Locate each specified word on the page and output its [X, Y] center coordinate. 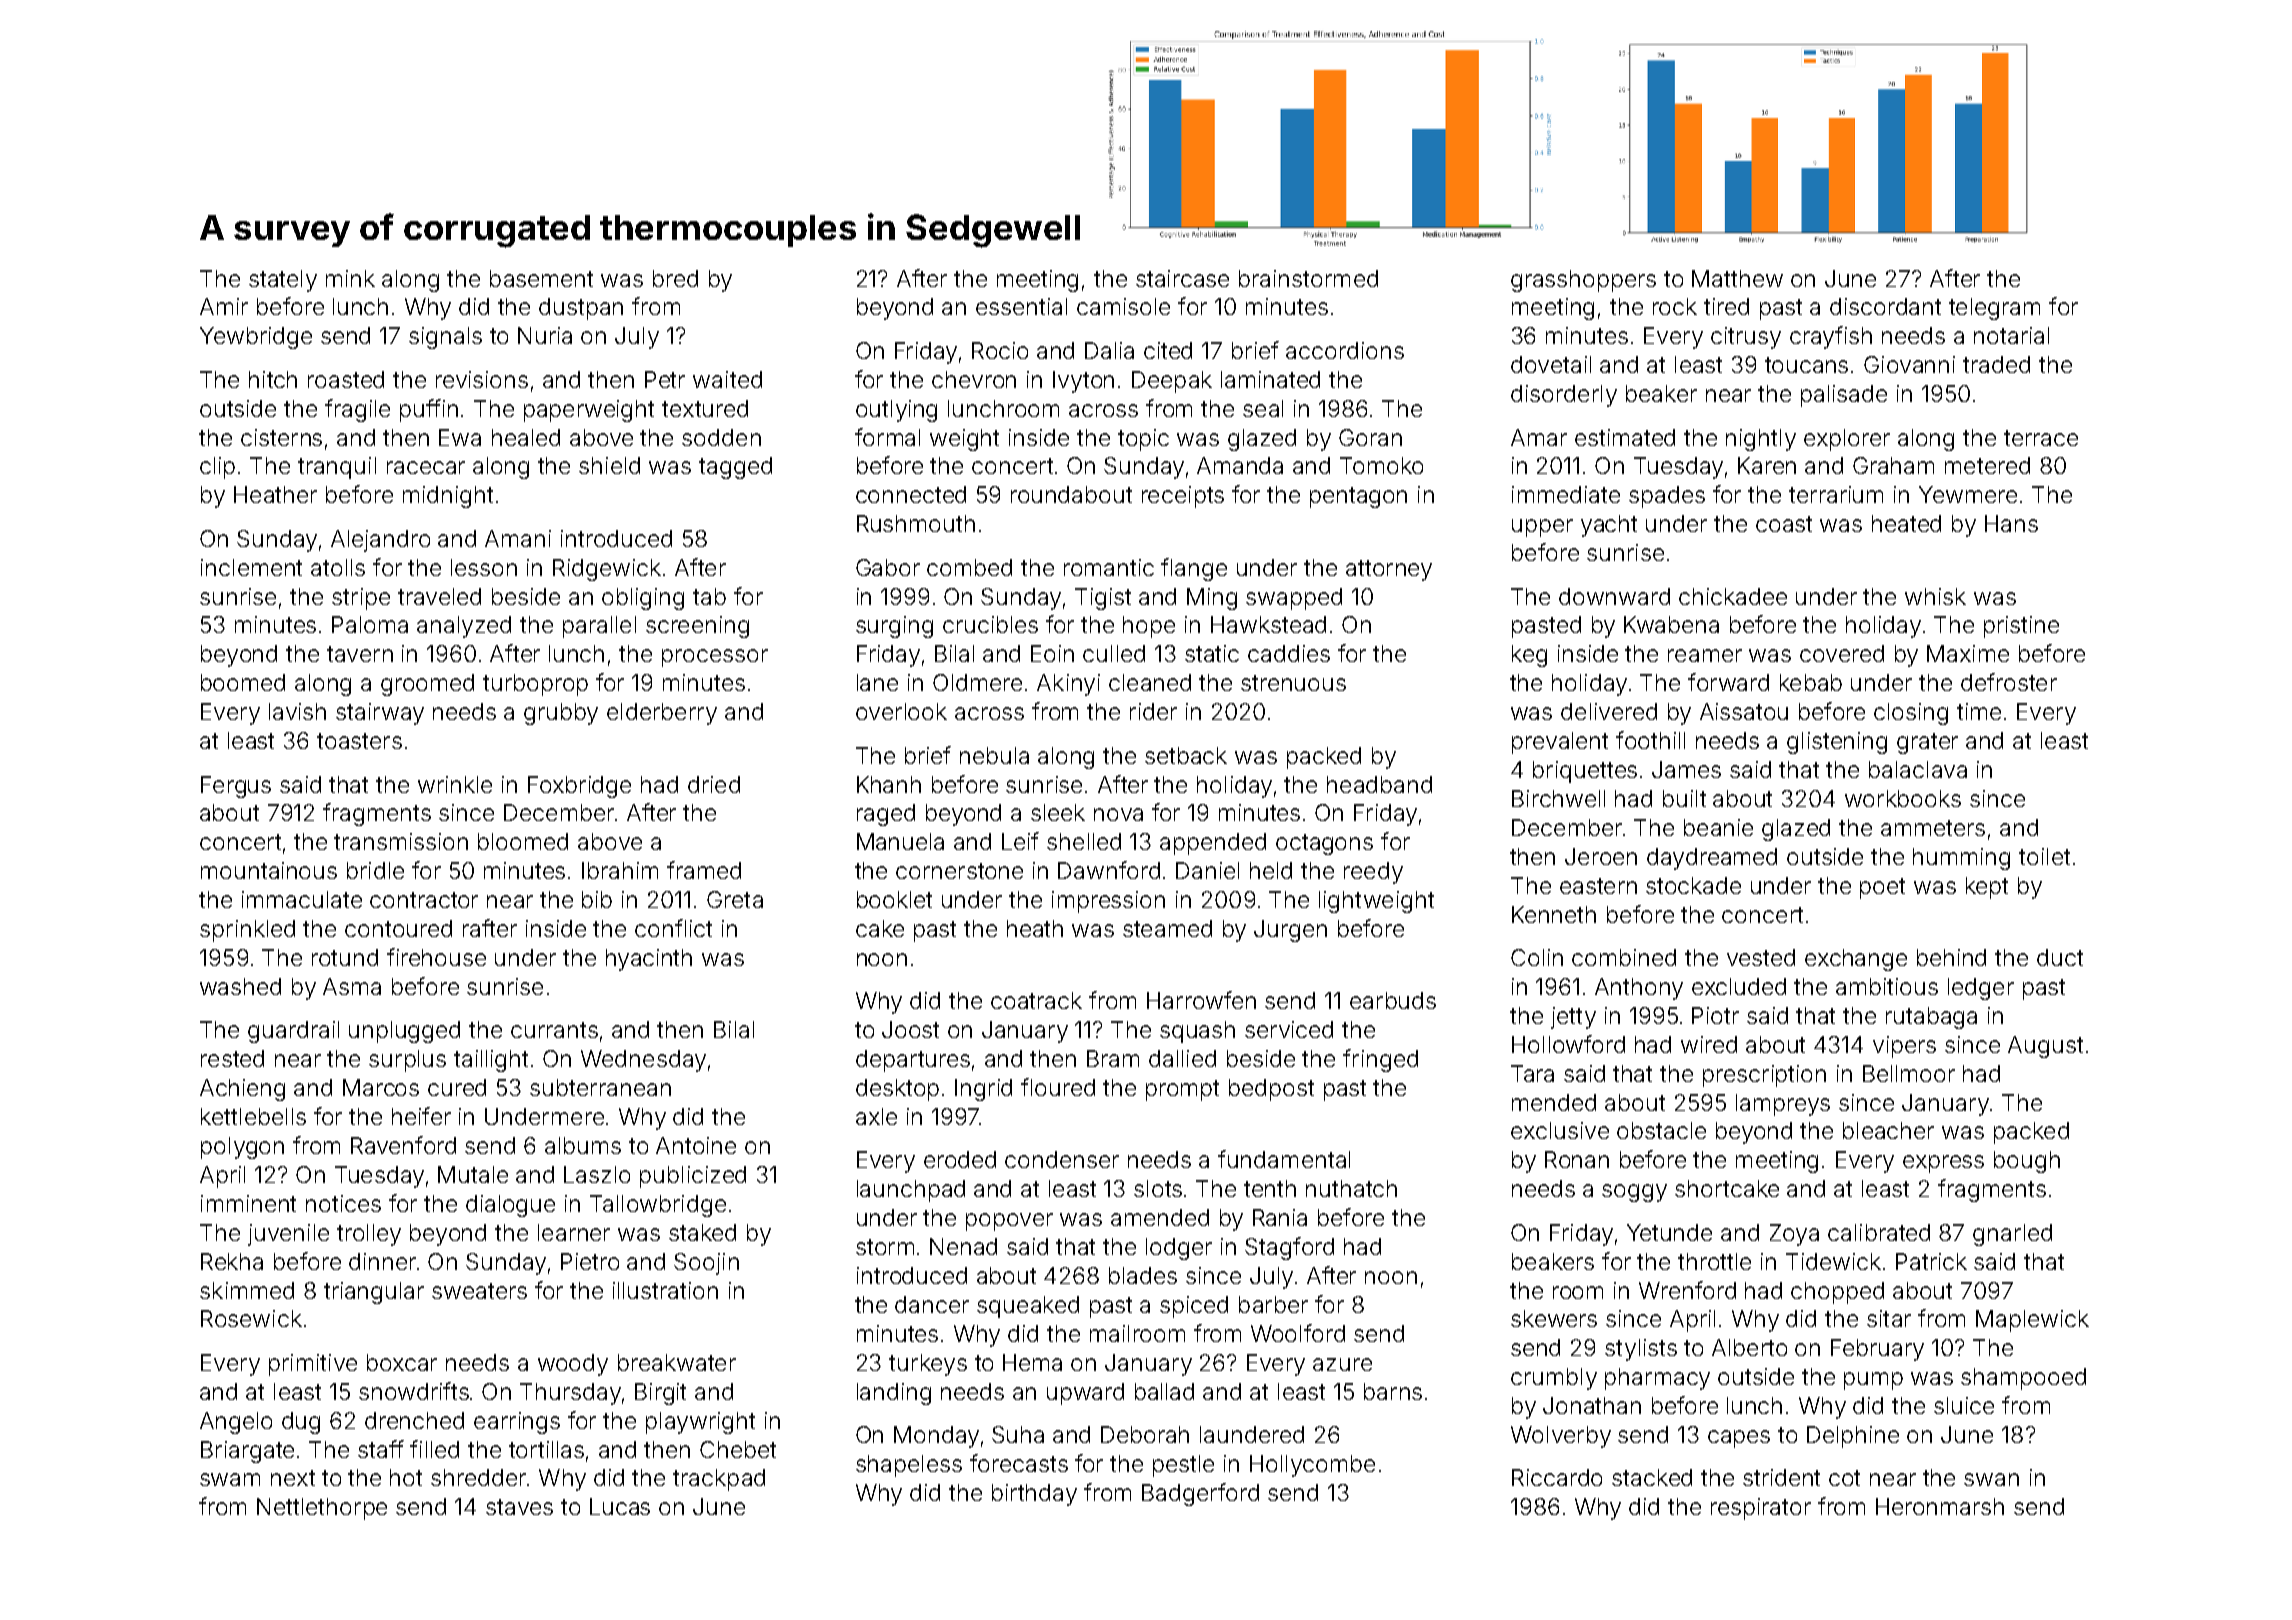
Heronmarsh [1940, 1506]
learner [574, 1232]
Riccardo [1557, 1477]
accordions [1345, 350]
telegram [1994, 309]
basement [541, 278]
